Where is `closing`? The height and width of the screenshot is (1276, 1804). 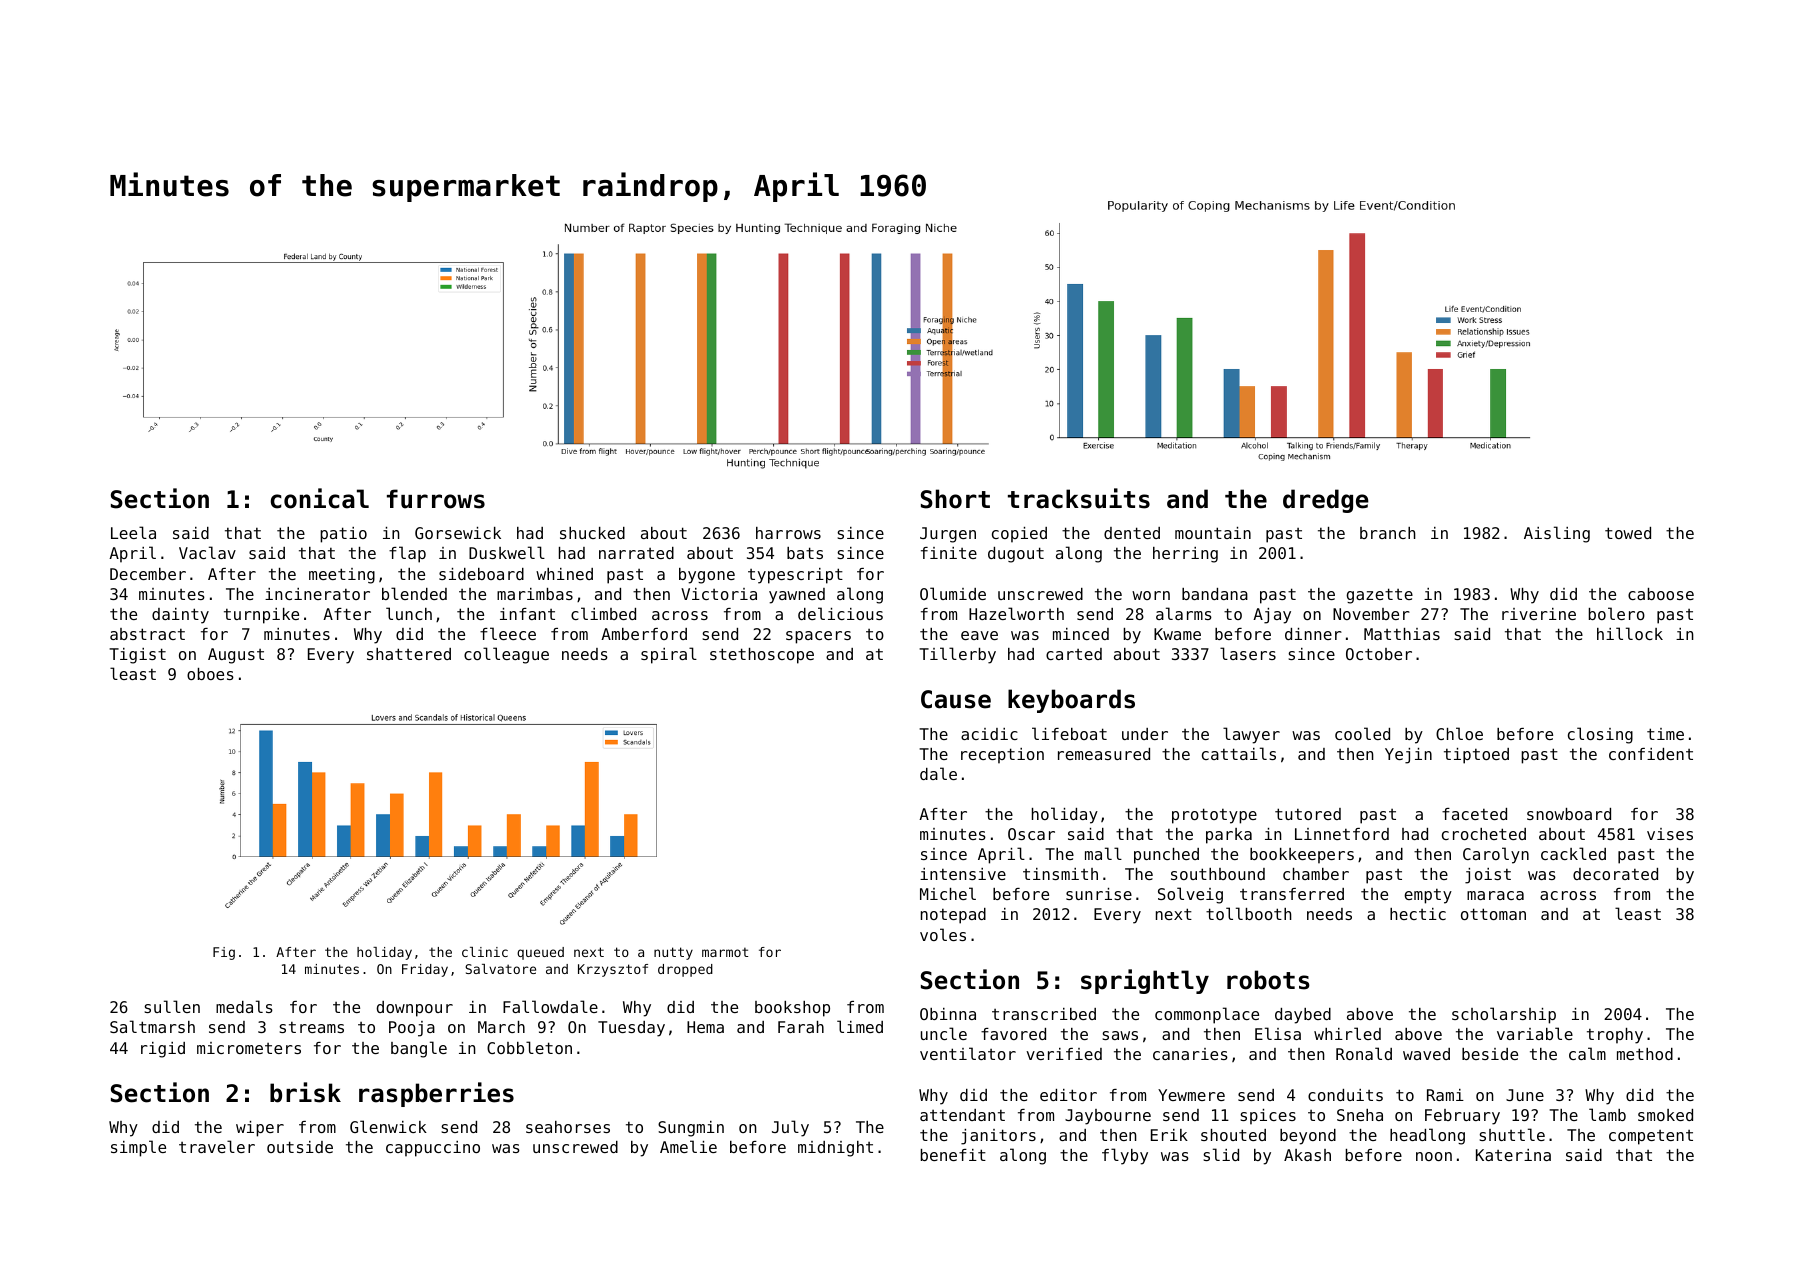 closing is located at coordinates (1600, 735).
